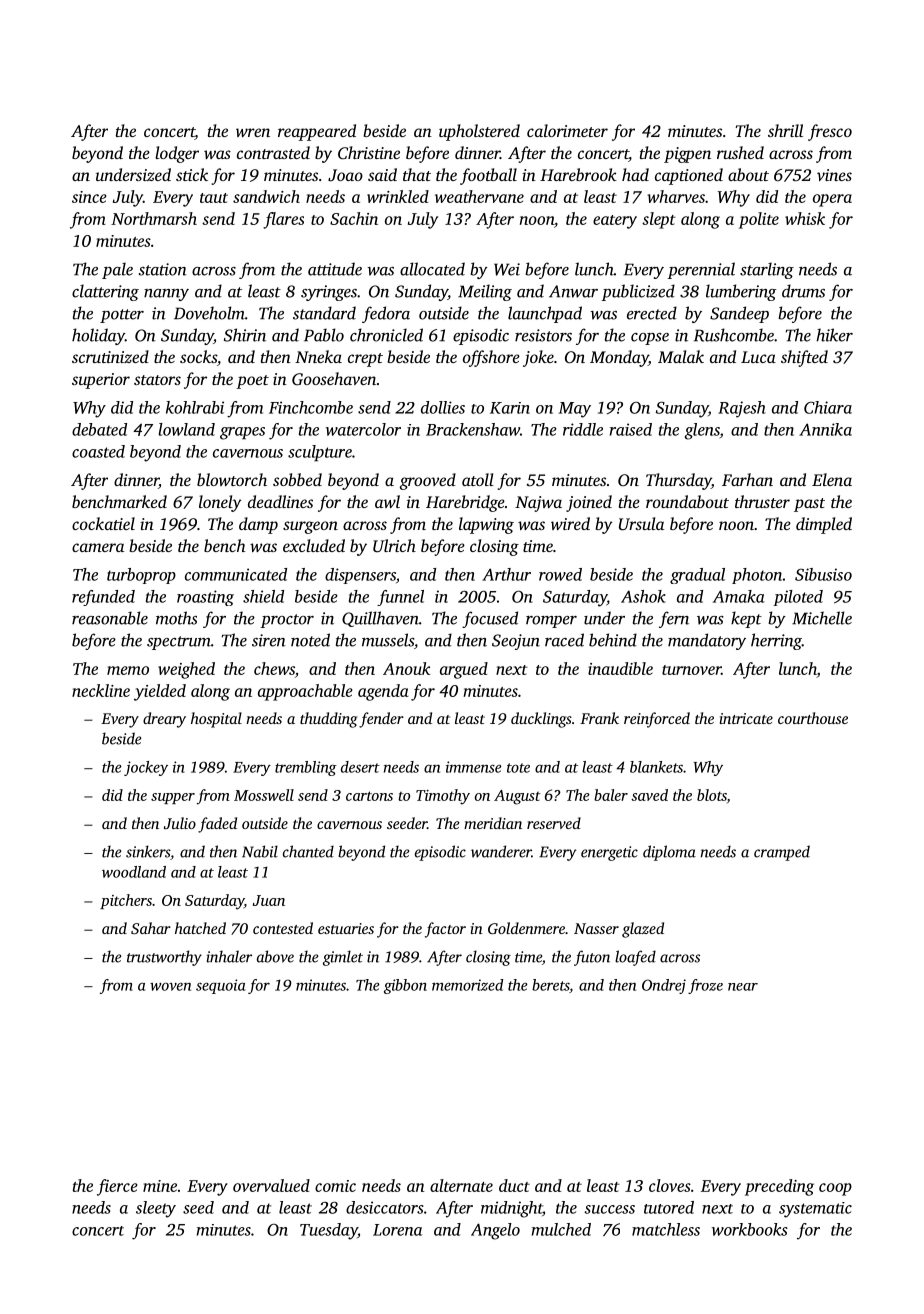 The height and width of the screenshot is (1314, 924). What do you see at coordinates (89, 197) in the screenshot?
I see `since` at bounding box center [89, 197].
